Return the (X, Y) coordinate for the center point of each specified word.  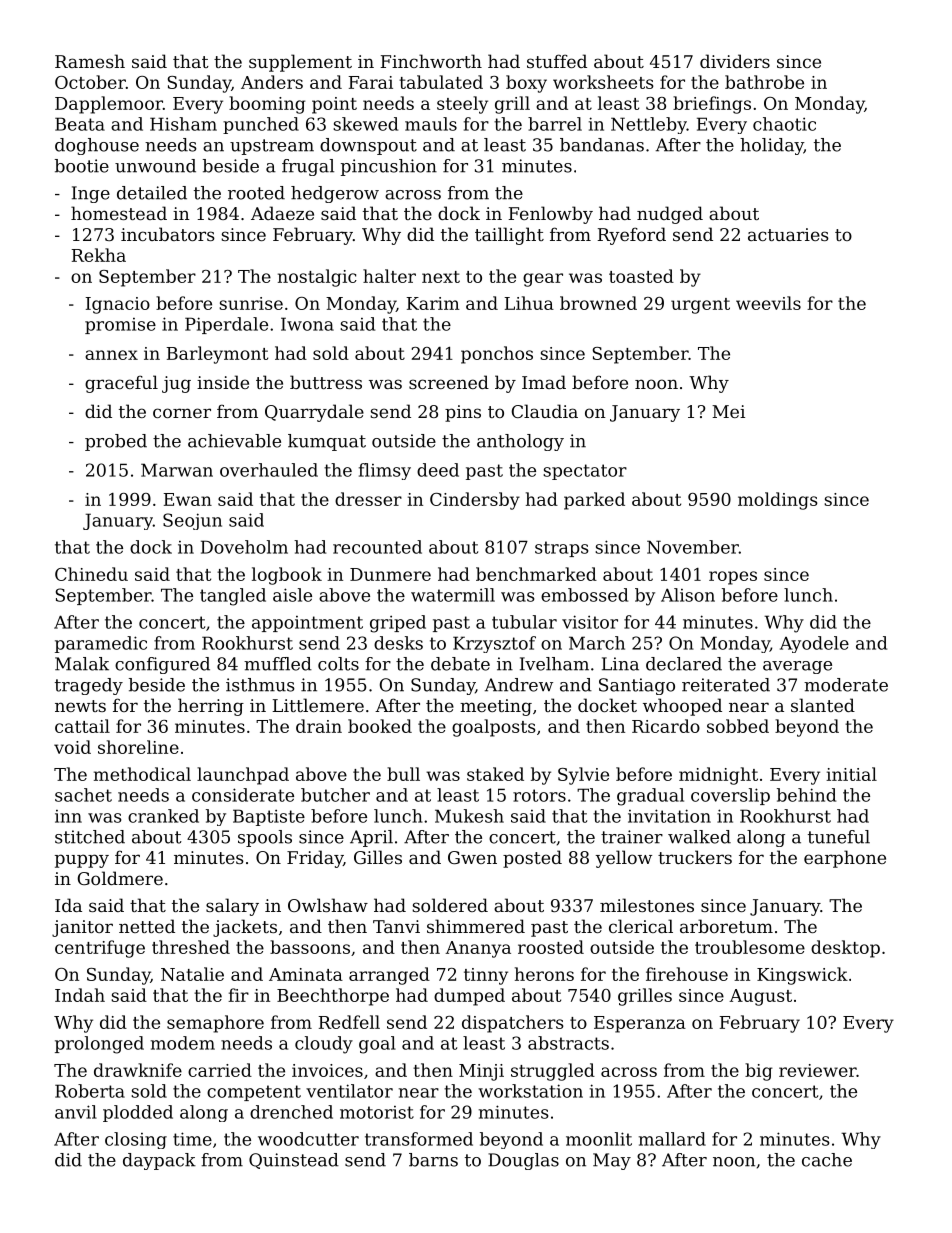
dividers (735, 61)
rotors (539, 795)
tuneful (839, 837)
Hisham (183, 124)
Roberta (90, 1091)
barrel (555, 124)
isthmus (260, 685)
